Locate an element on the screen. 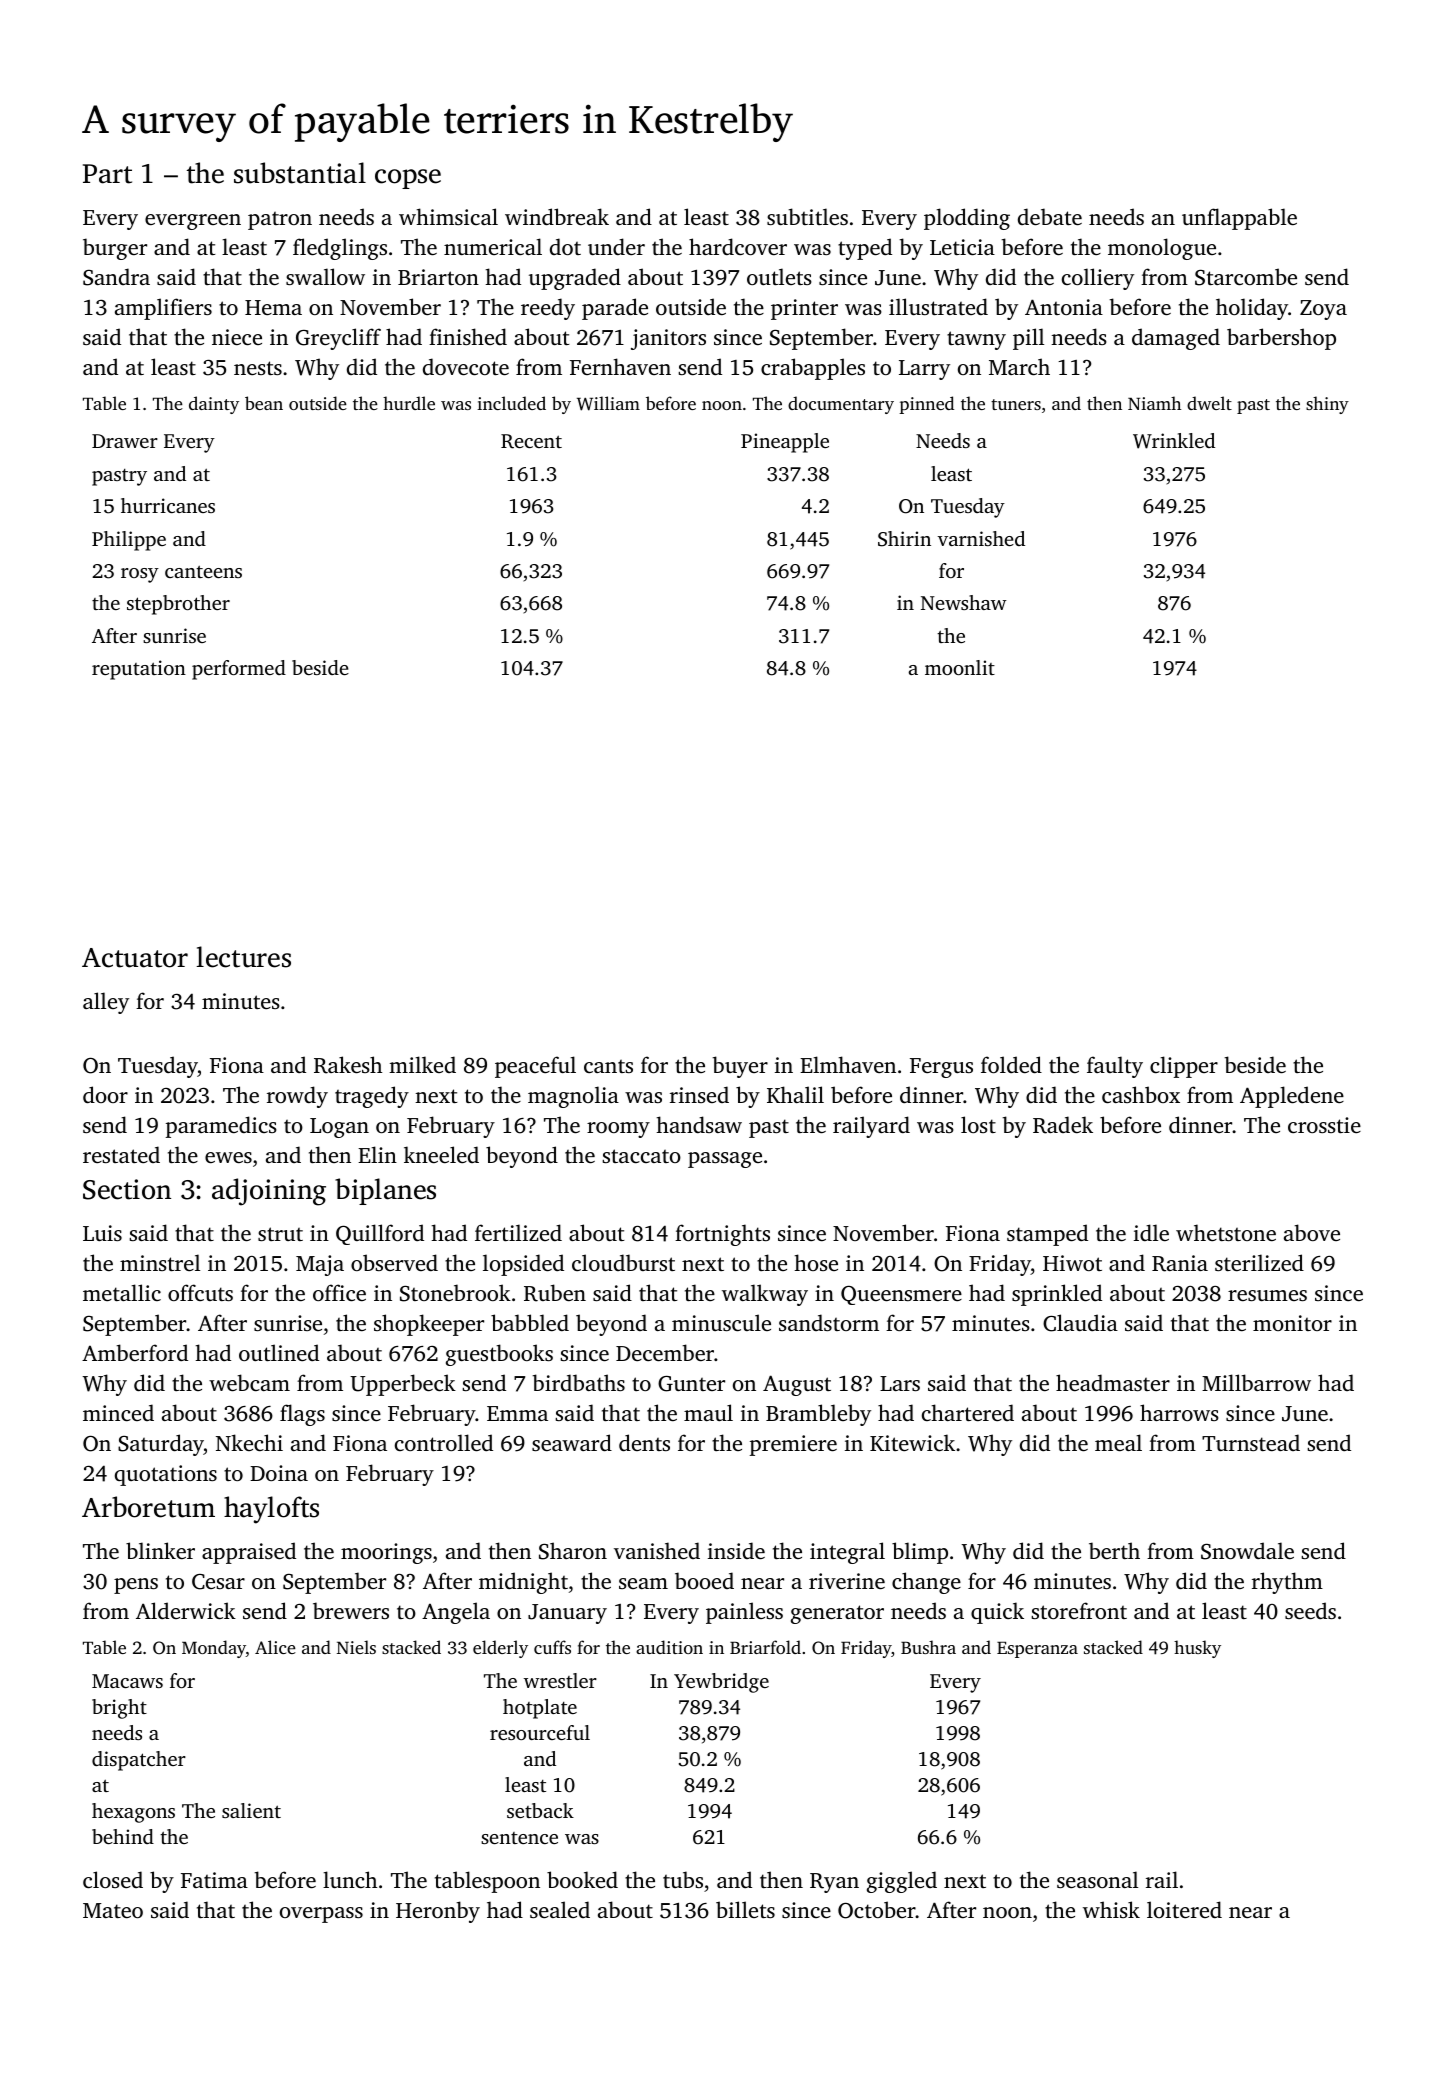 This screenshot has width=1450, height=2100. plodding is located at coordinates (967, 219).
